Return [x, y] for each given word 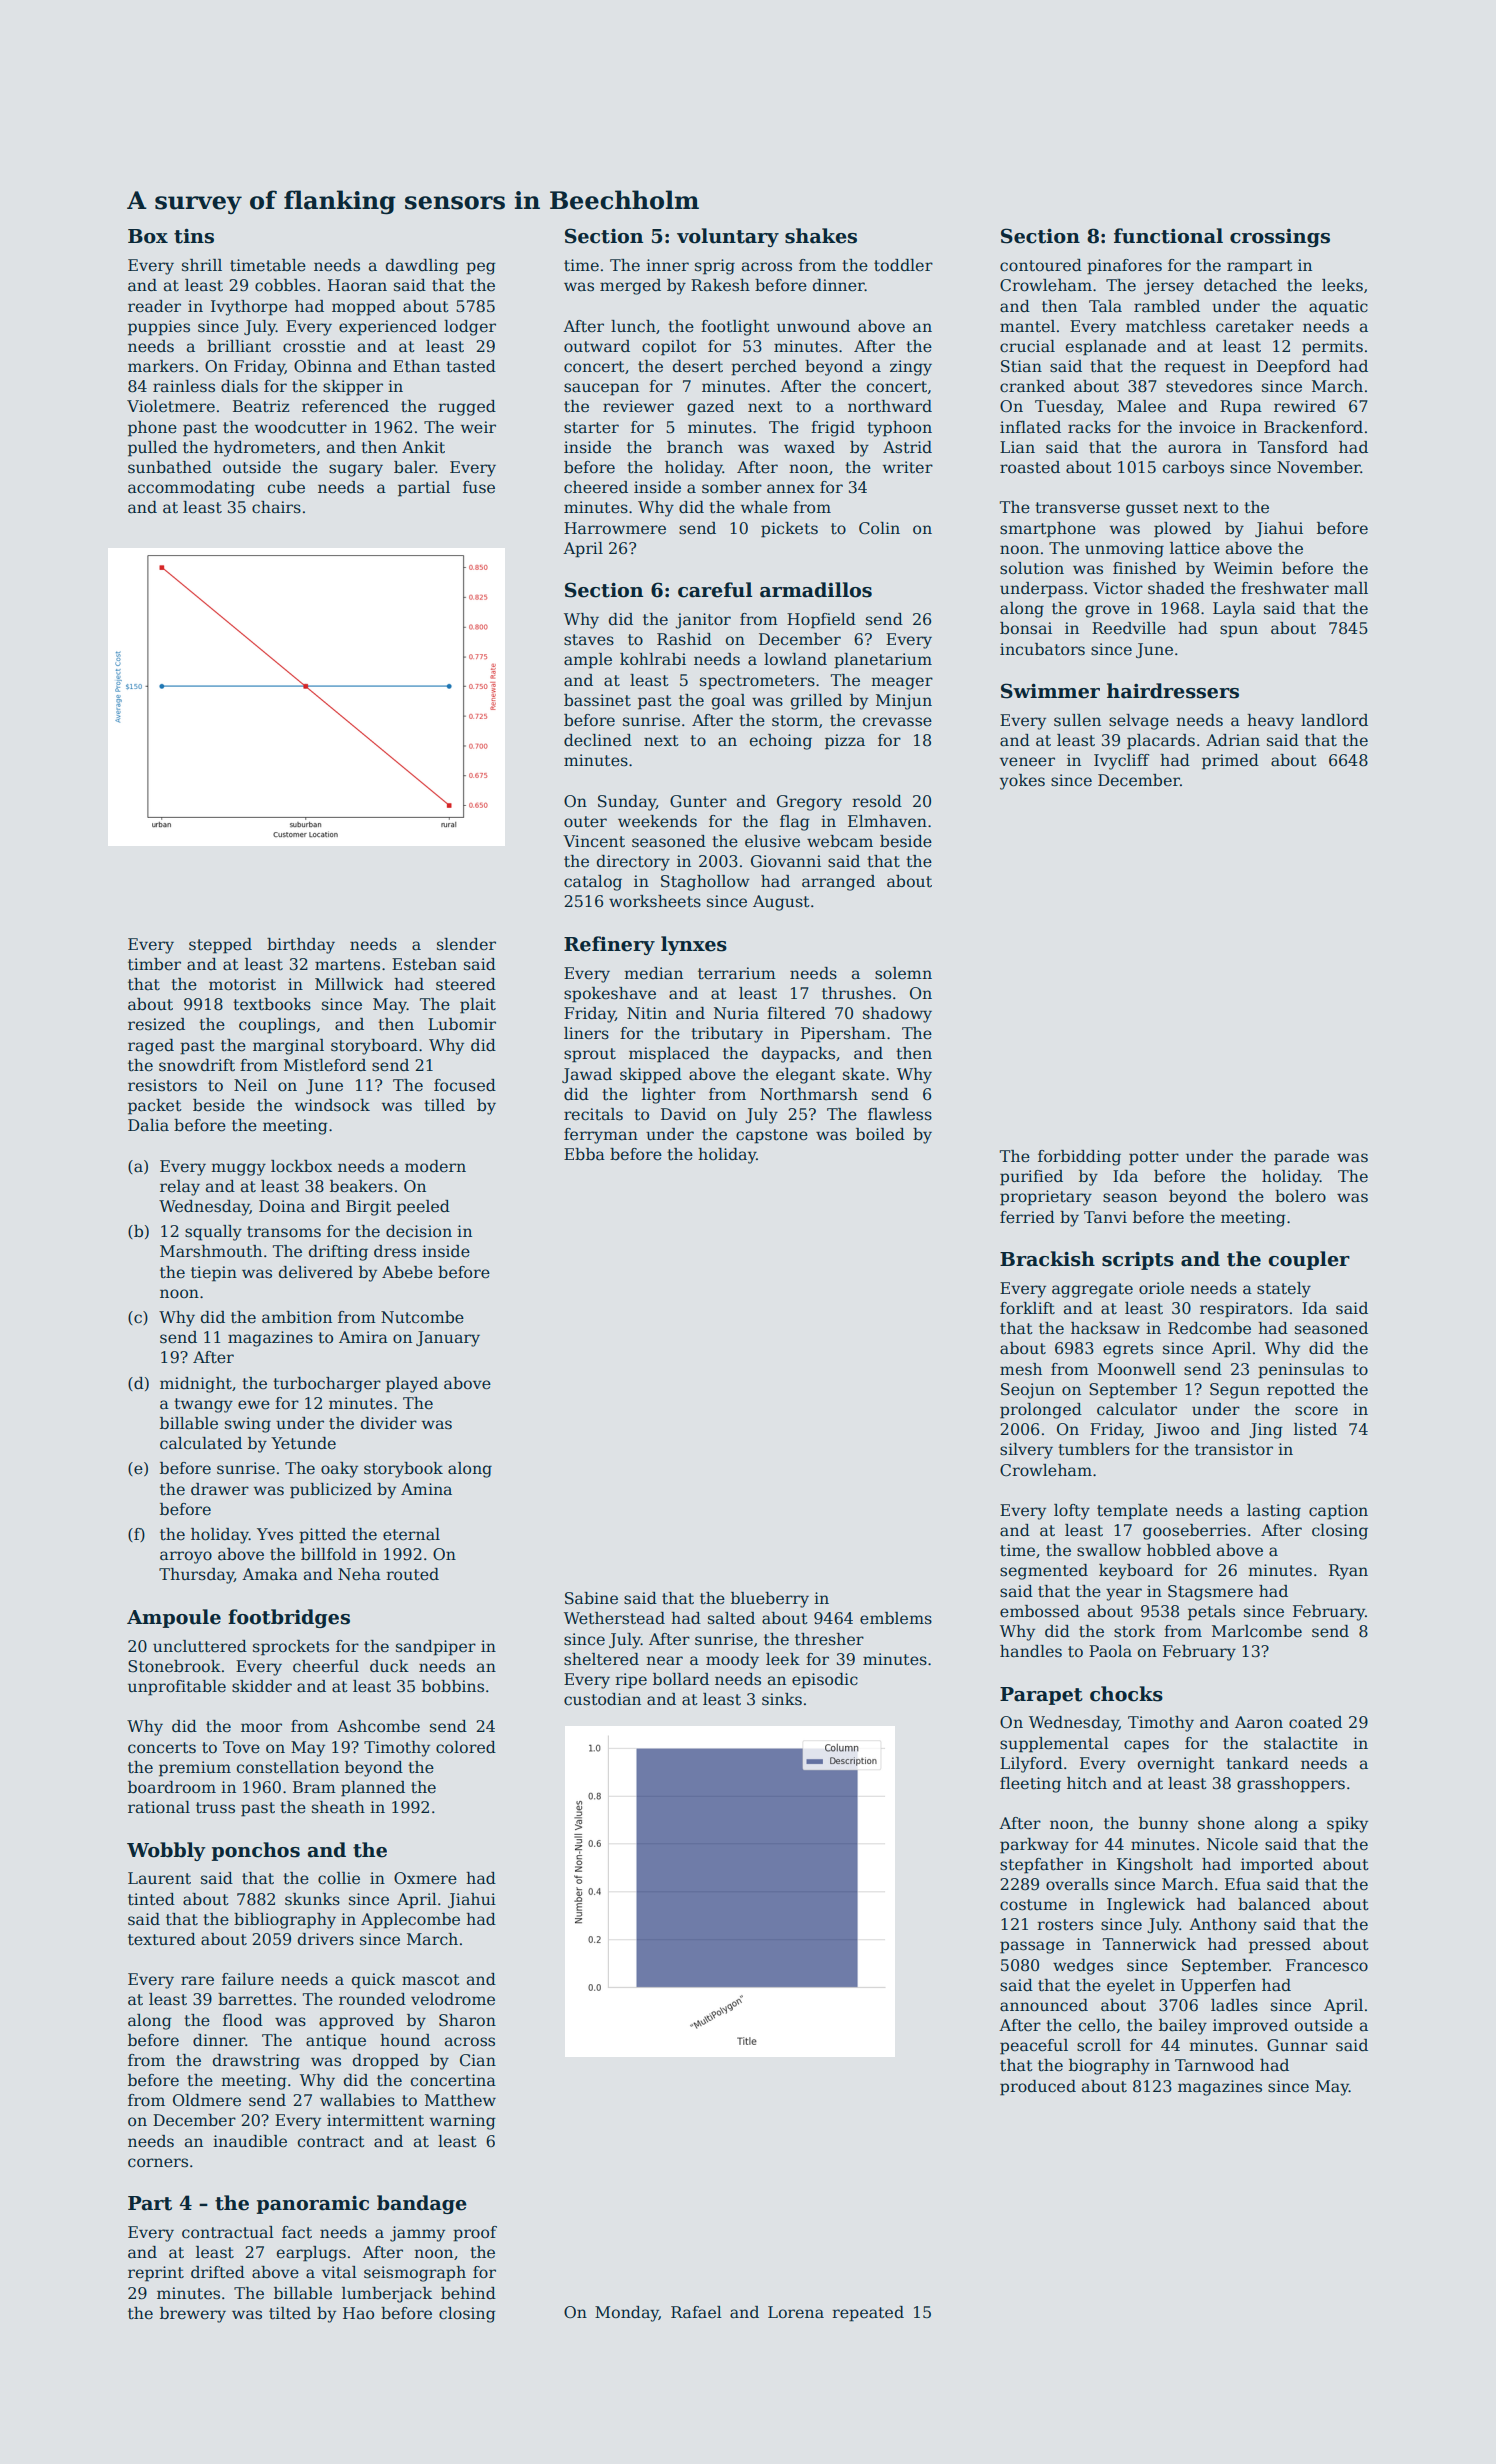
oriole [1161, 1288]
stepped [220, 946]
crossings [1280, 238]
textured [162, 1939]
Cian [478, 2060]
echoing [781, 742]
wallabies [357, 2100]
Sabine [591, 1598]
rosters [1065, 1925]
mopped [364, 308]
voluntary [728, 237]
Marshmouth [211, 1251]
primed [1230, 762]
